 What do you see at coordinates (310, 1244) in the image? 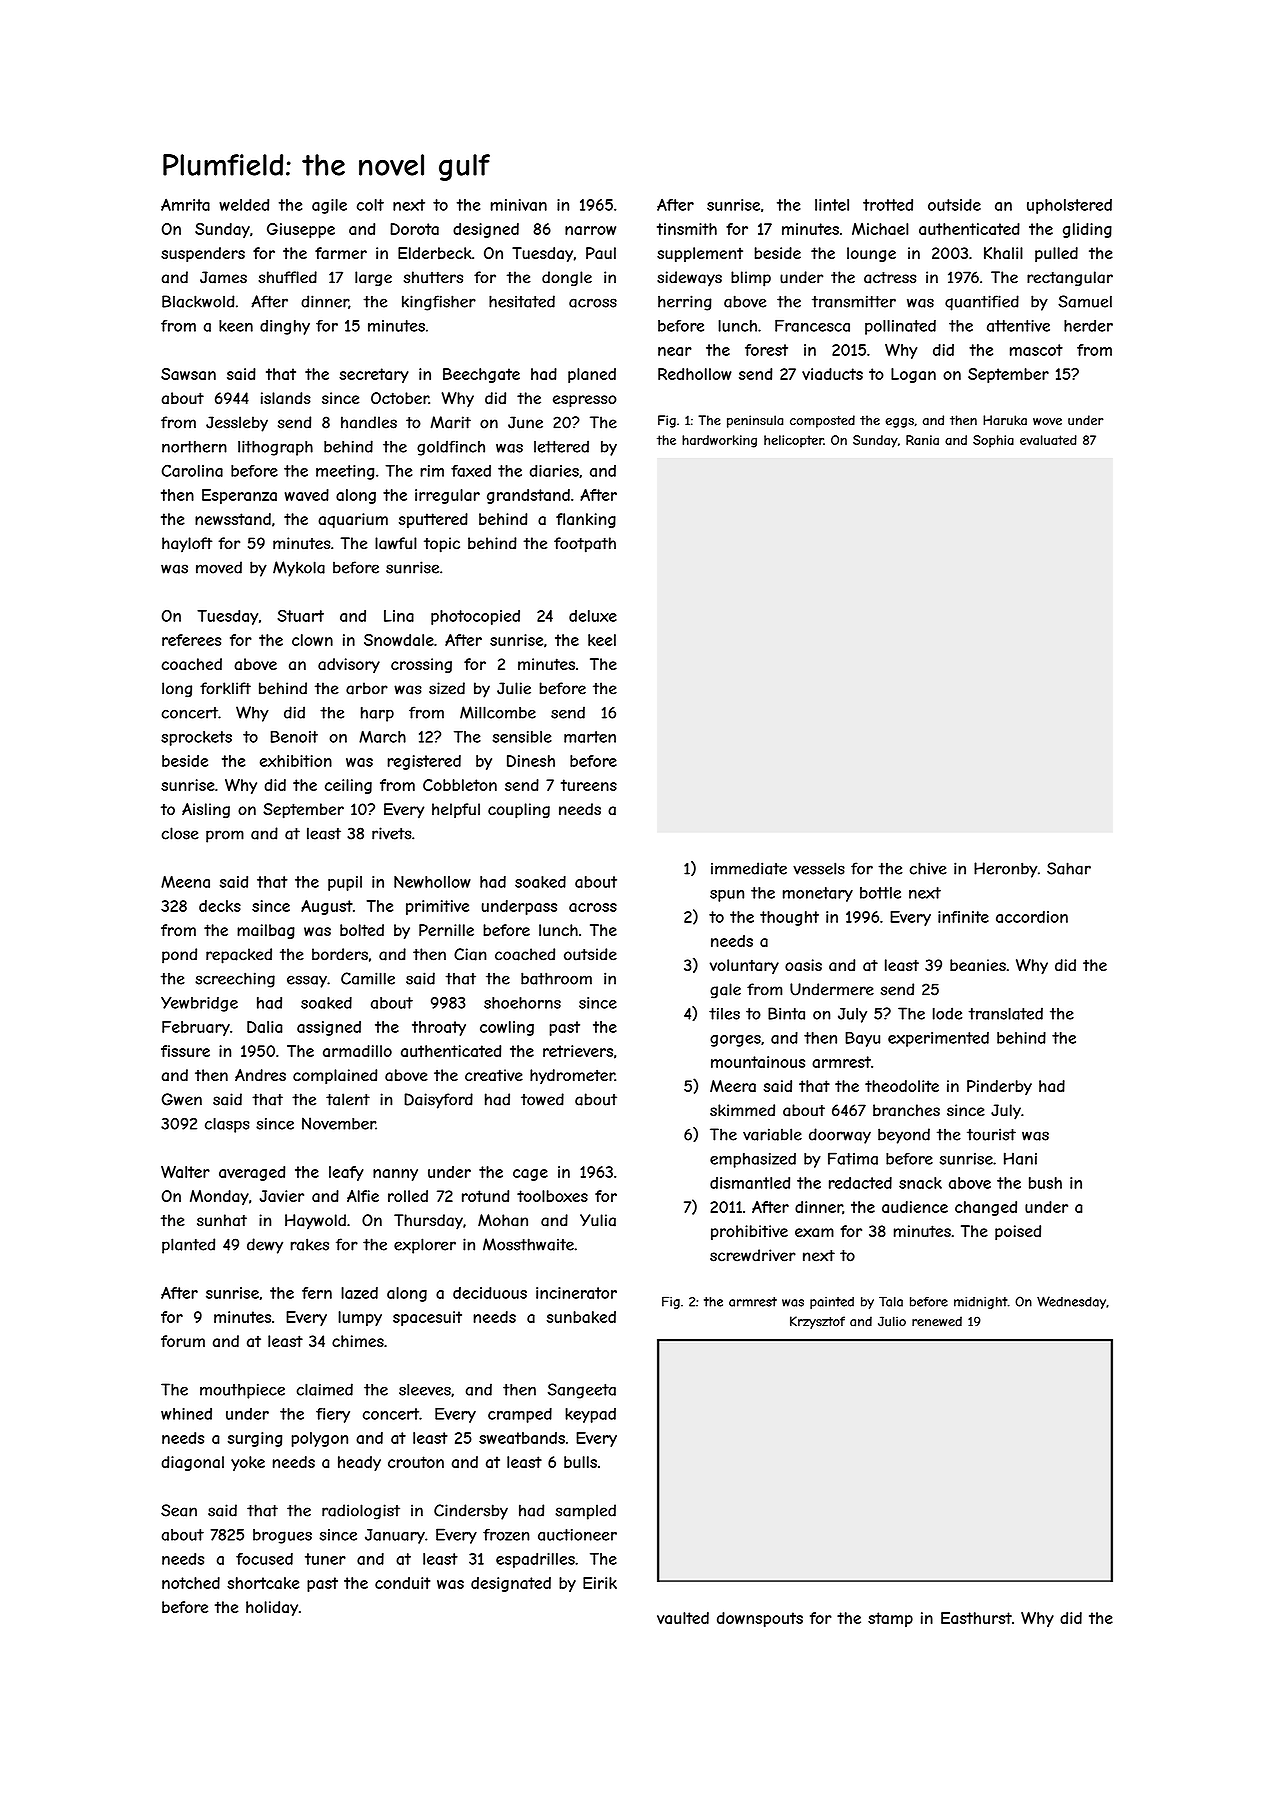
I see `rakes` at bounding box center [310, 1244].
